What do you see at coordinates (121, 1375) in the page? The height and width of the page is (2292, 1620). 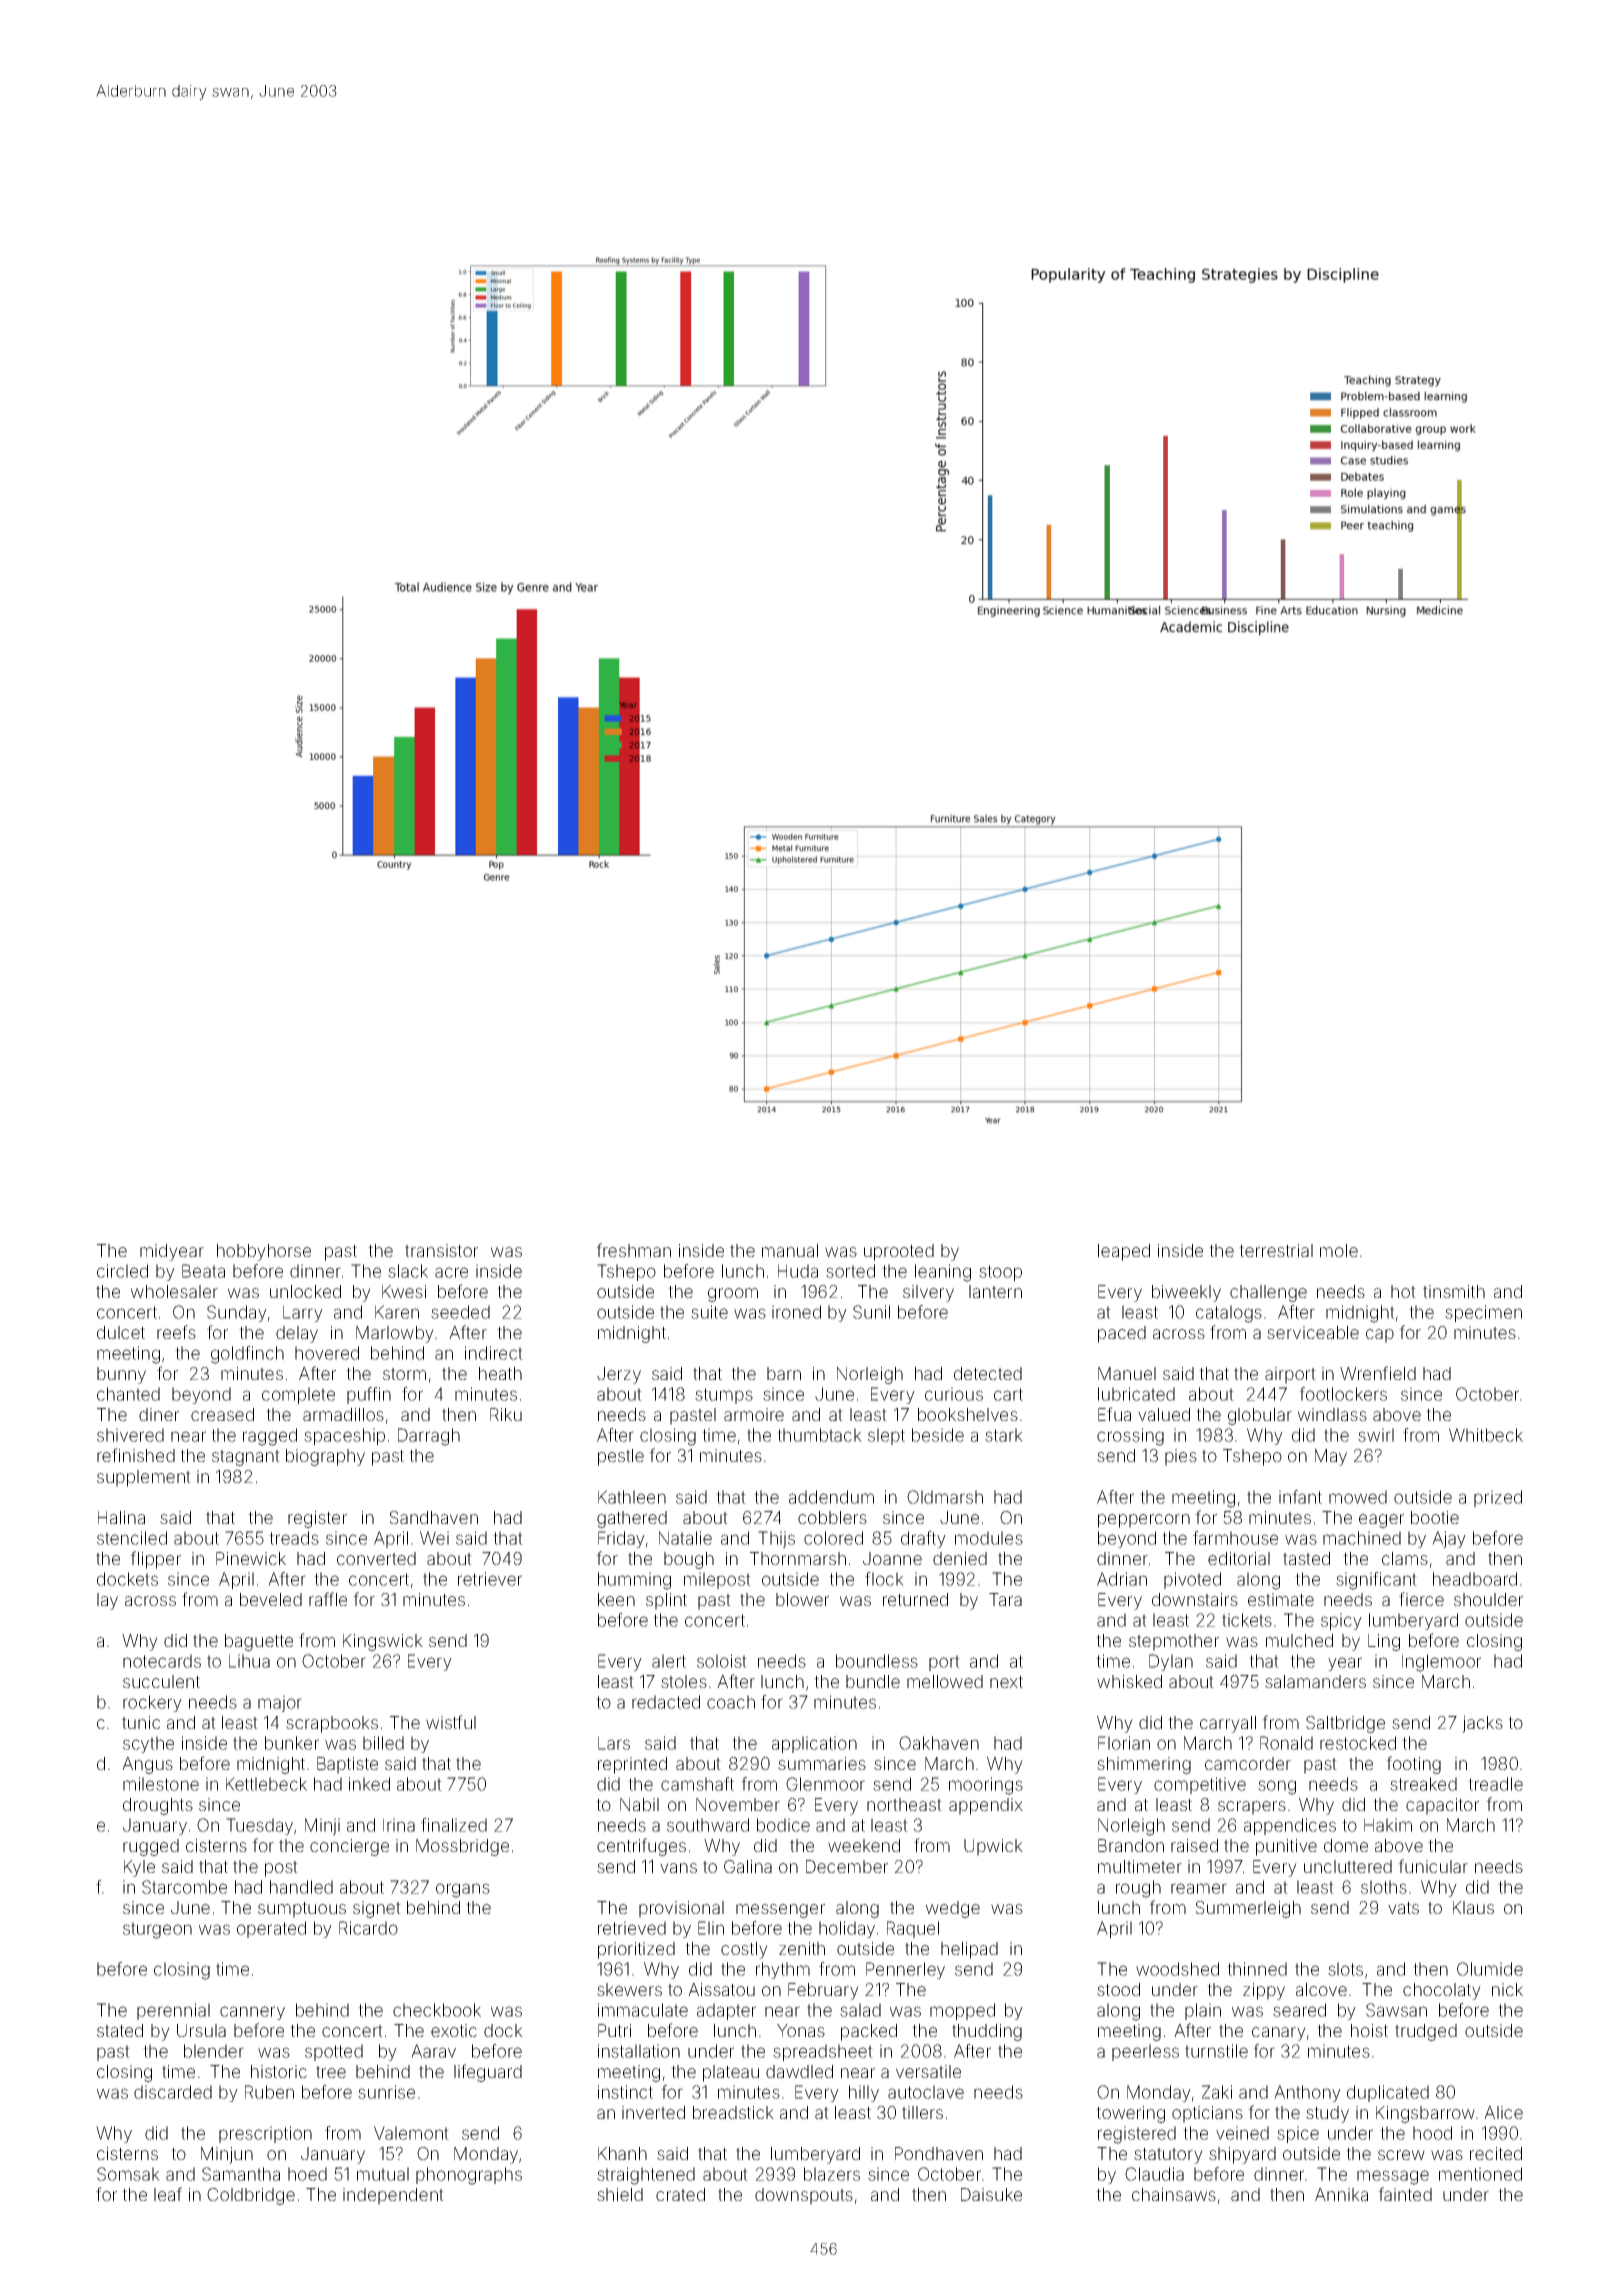 I see `bunny` at bounding box center [121, 1375].
